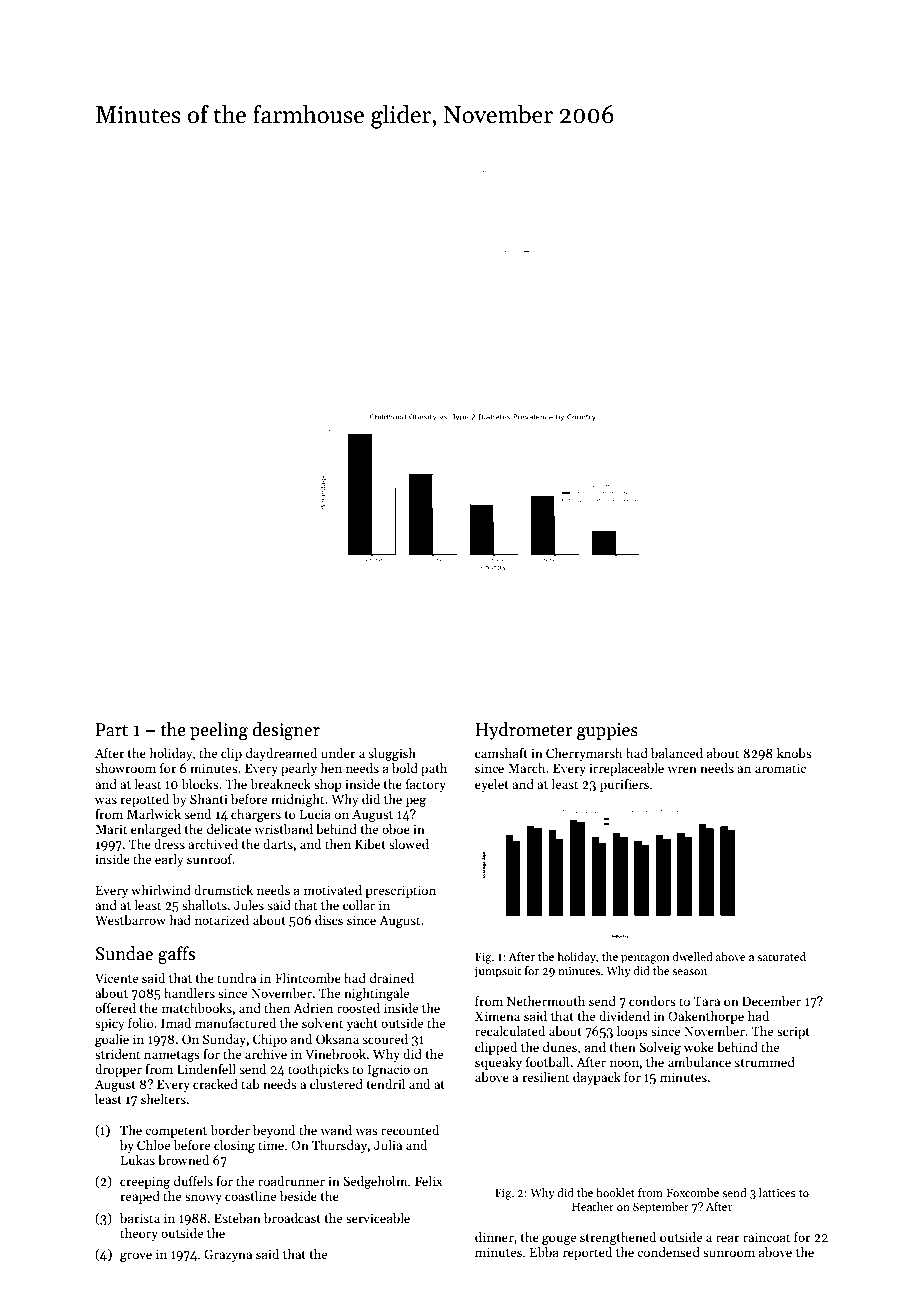 The height and width of the page is (1308, 924). Describe the element at coordinates (624, 785) in the page. I see `purifiers` at that location.
